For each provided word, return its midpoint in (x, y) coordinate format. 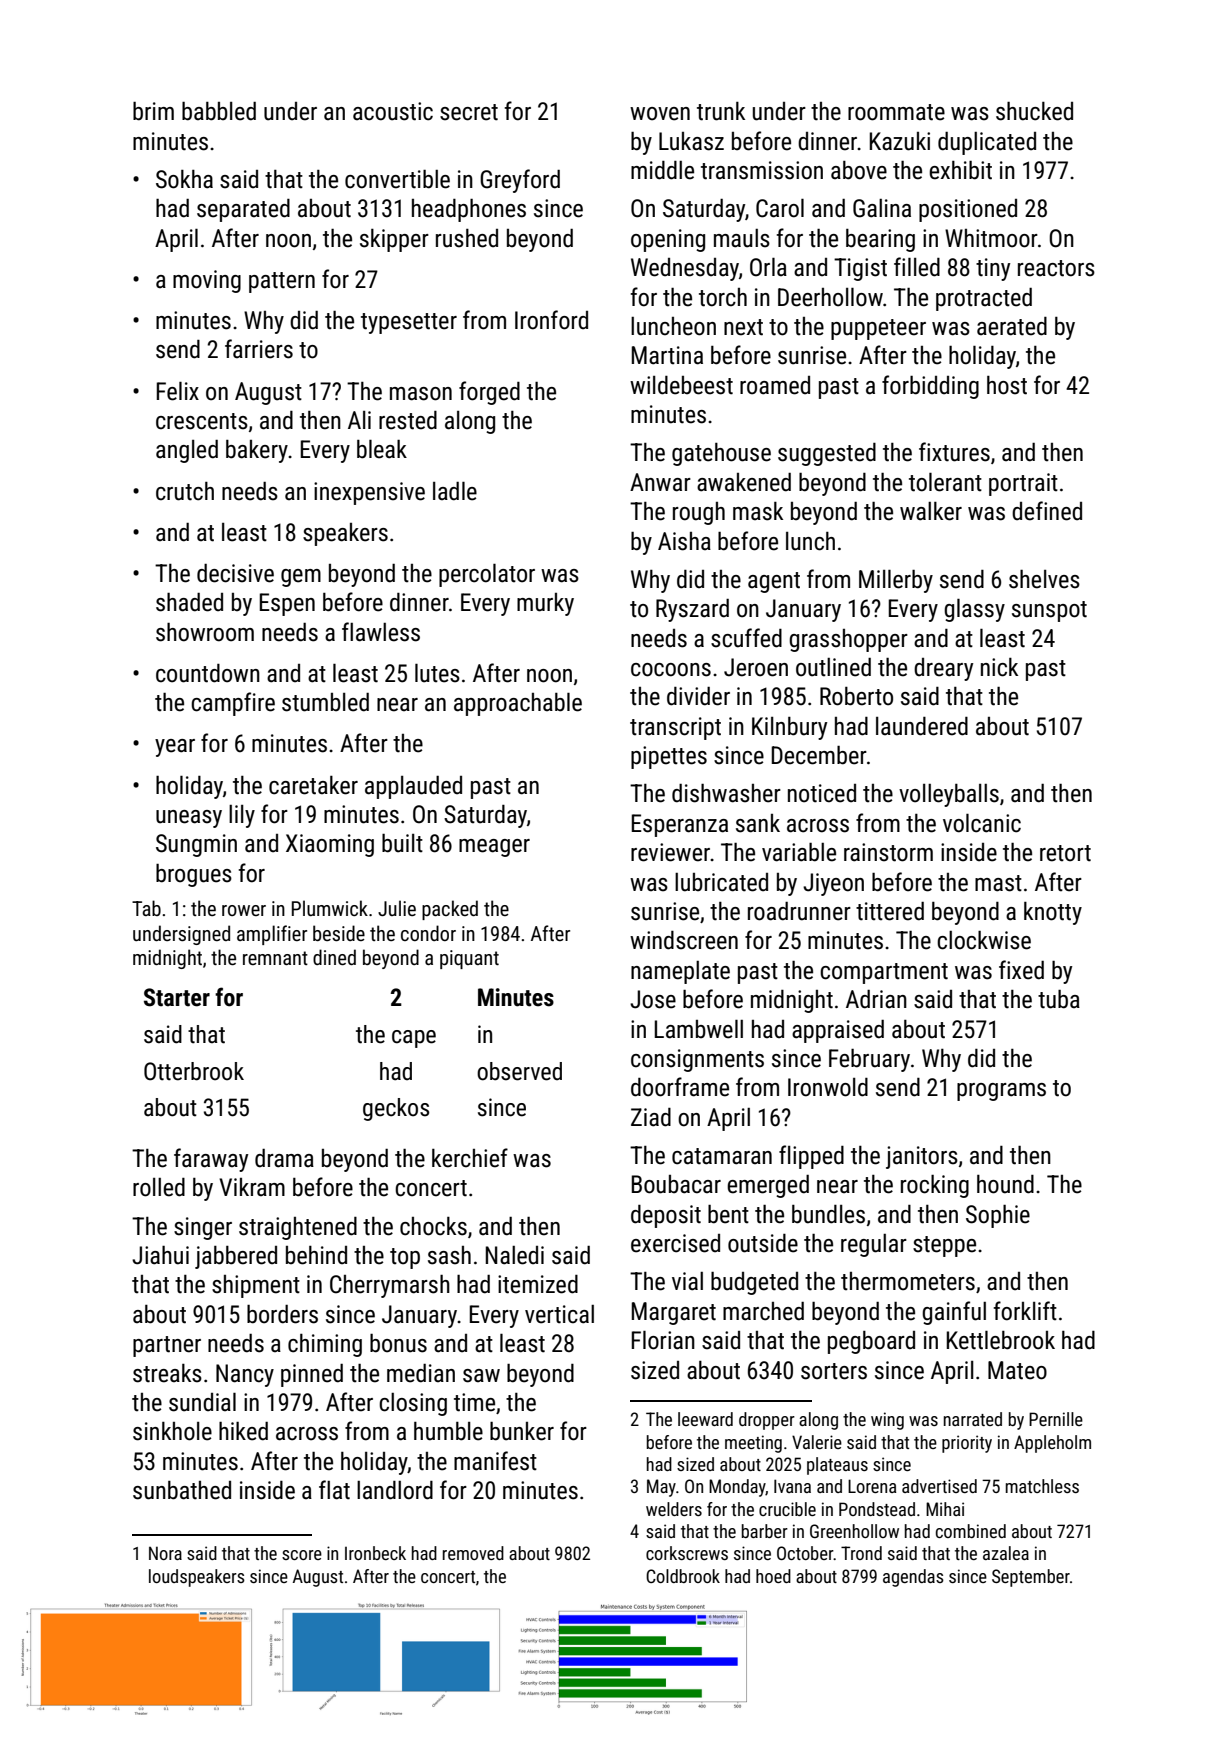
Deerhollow (830, 297)
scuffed (746, 638)
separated (243, 210)
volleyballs (949, 795)
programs (1001, 1092)
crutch (185, 491)
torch (723, 297)
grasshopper (848, 640)
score (302, 1555)
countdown (208, 673)
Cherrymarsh (390, 1286)
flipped (811, 1157)
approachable (518, 704)
